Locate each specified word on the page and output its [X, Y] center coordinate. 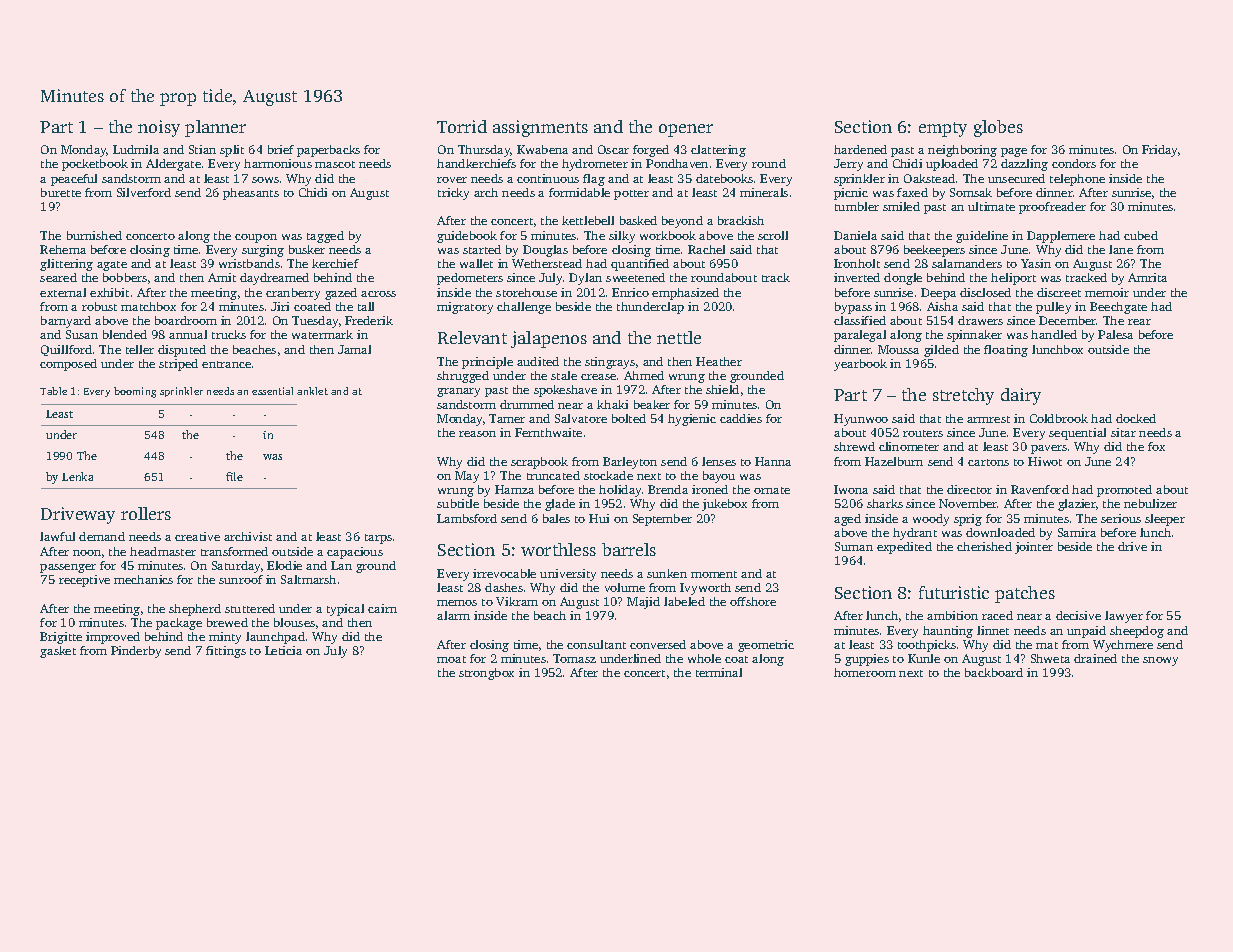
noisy [159, 128]
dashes [504, 587]
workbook [668, 235]
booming [135, 392]
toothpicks [927, 646]
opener [686, 130]
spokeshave [565, 391]
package [179, 624]
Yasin [1036, 263]
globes [998, 128]
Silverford [144, 192]
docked [1136, 418]
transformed [234, 551]
